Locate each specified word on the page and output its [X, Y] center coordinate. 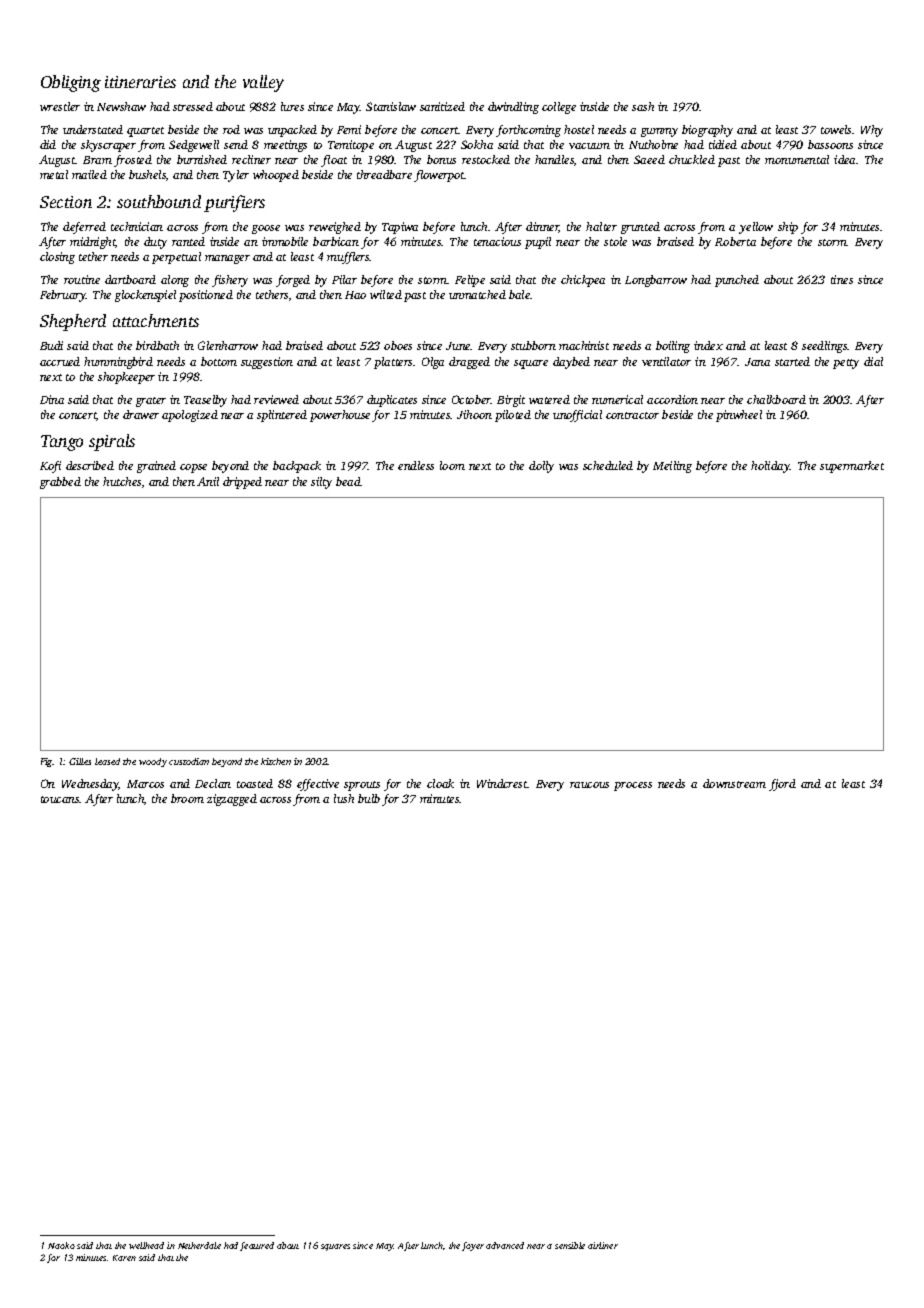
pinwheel [739, 416]
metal [54, 174]
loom [452, 465]
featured [257, 1246]
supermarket [852, 467]
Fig [47, 762]
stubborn [533, 345]
